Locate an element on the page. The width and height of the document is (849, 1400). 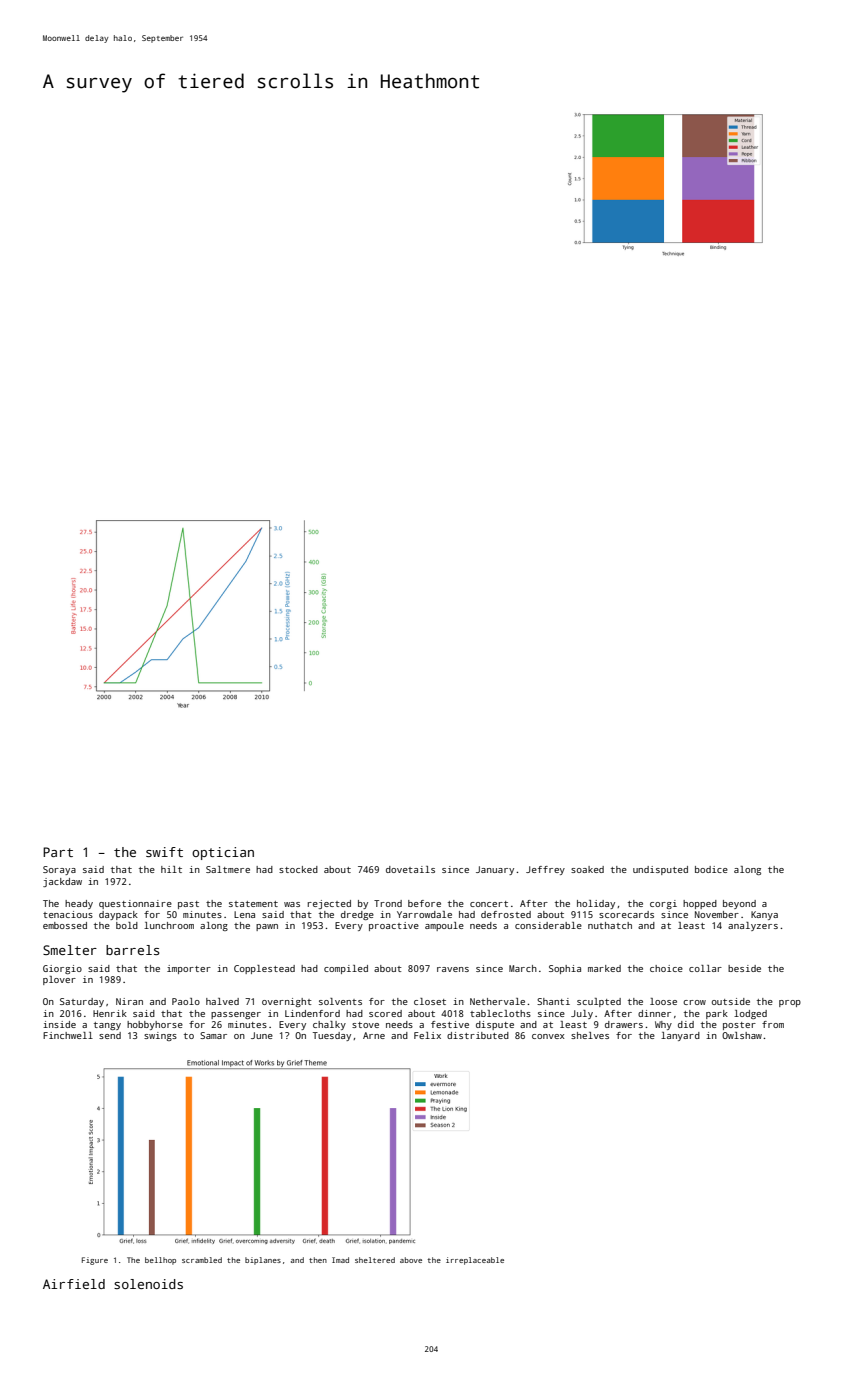
bodice is located at coordinates (711, 869).
